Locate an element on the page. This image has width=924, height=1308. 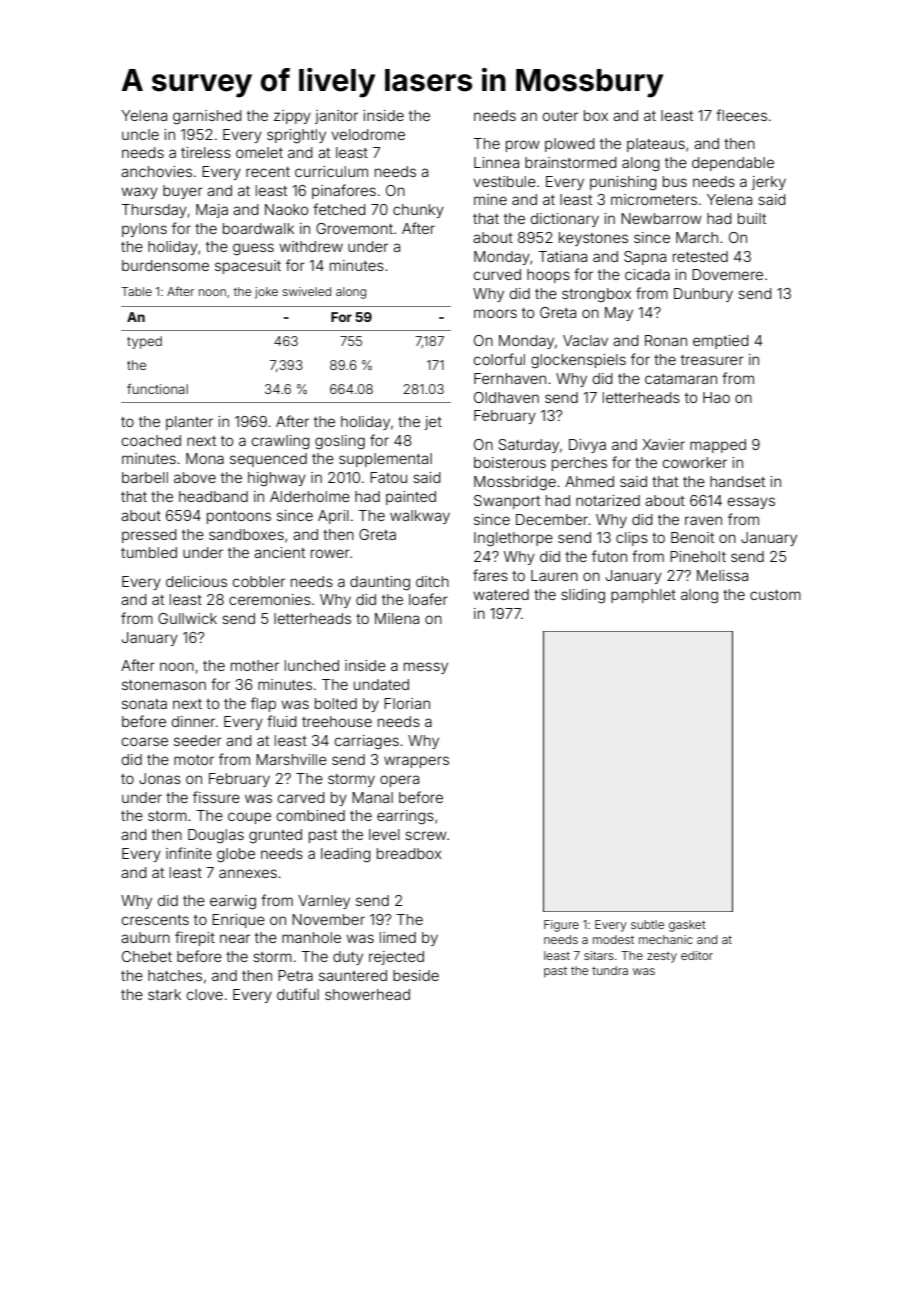
messy is located at coordinates (426, 668).
